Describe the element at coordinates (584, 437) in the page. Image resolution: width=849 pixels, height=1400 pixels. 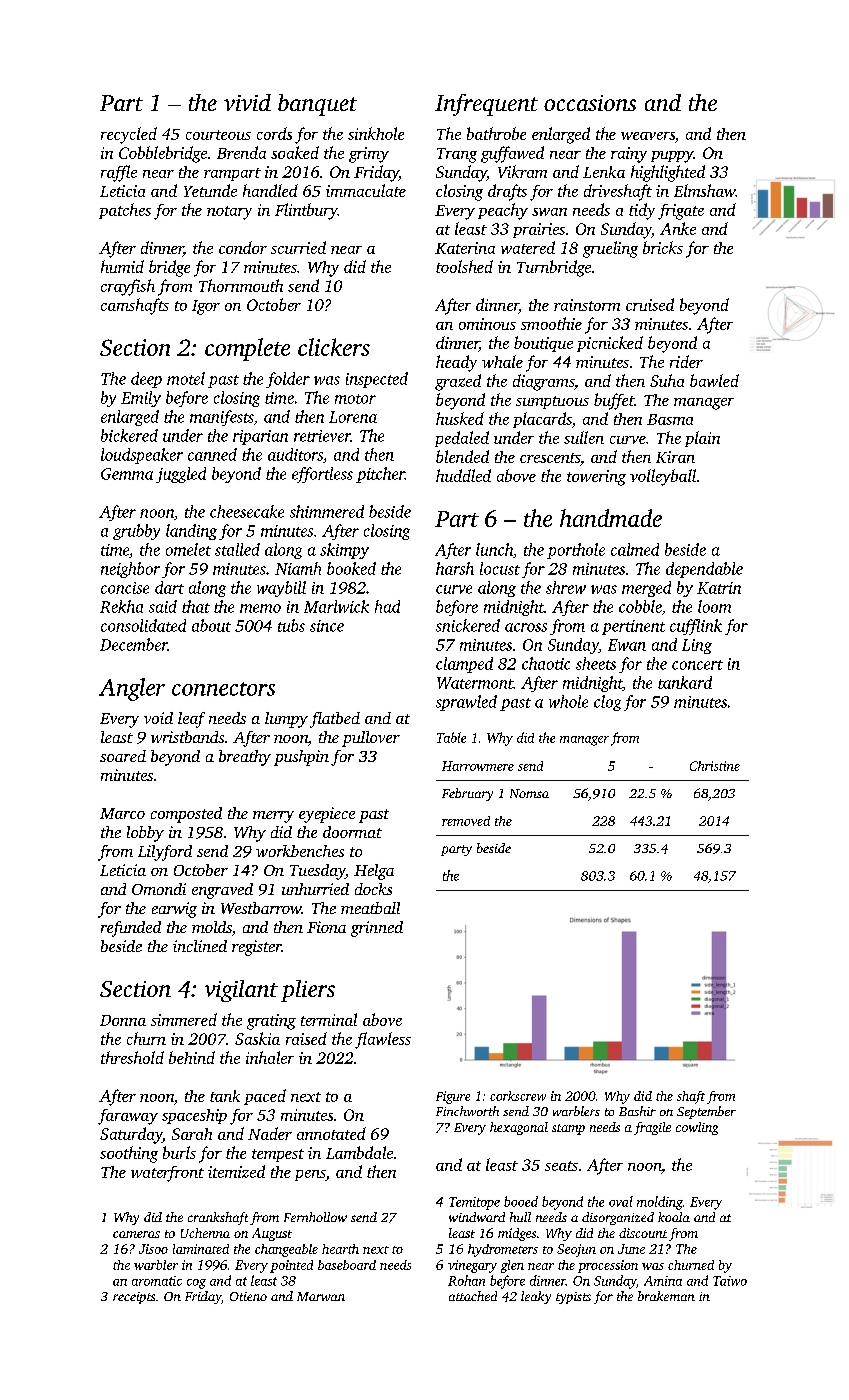
I see `sullen` at that location.
